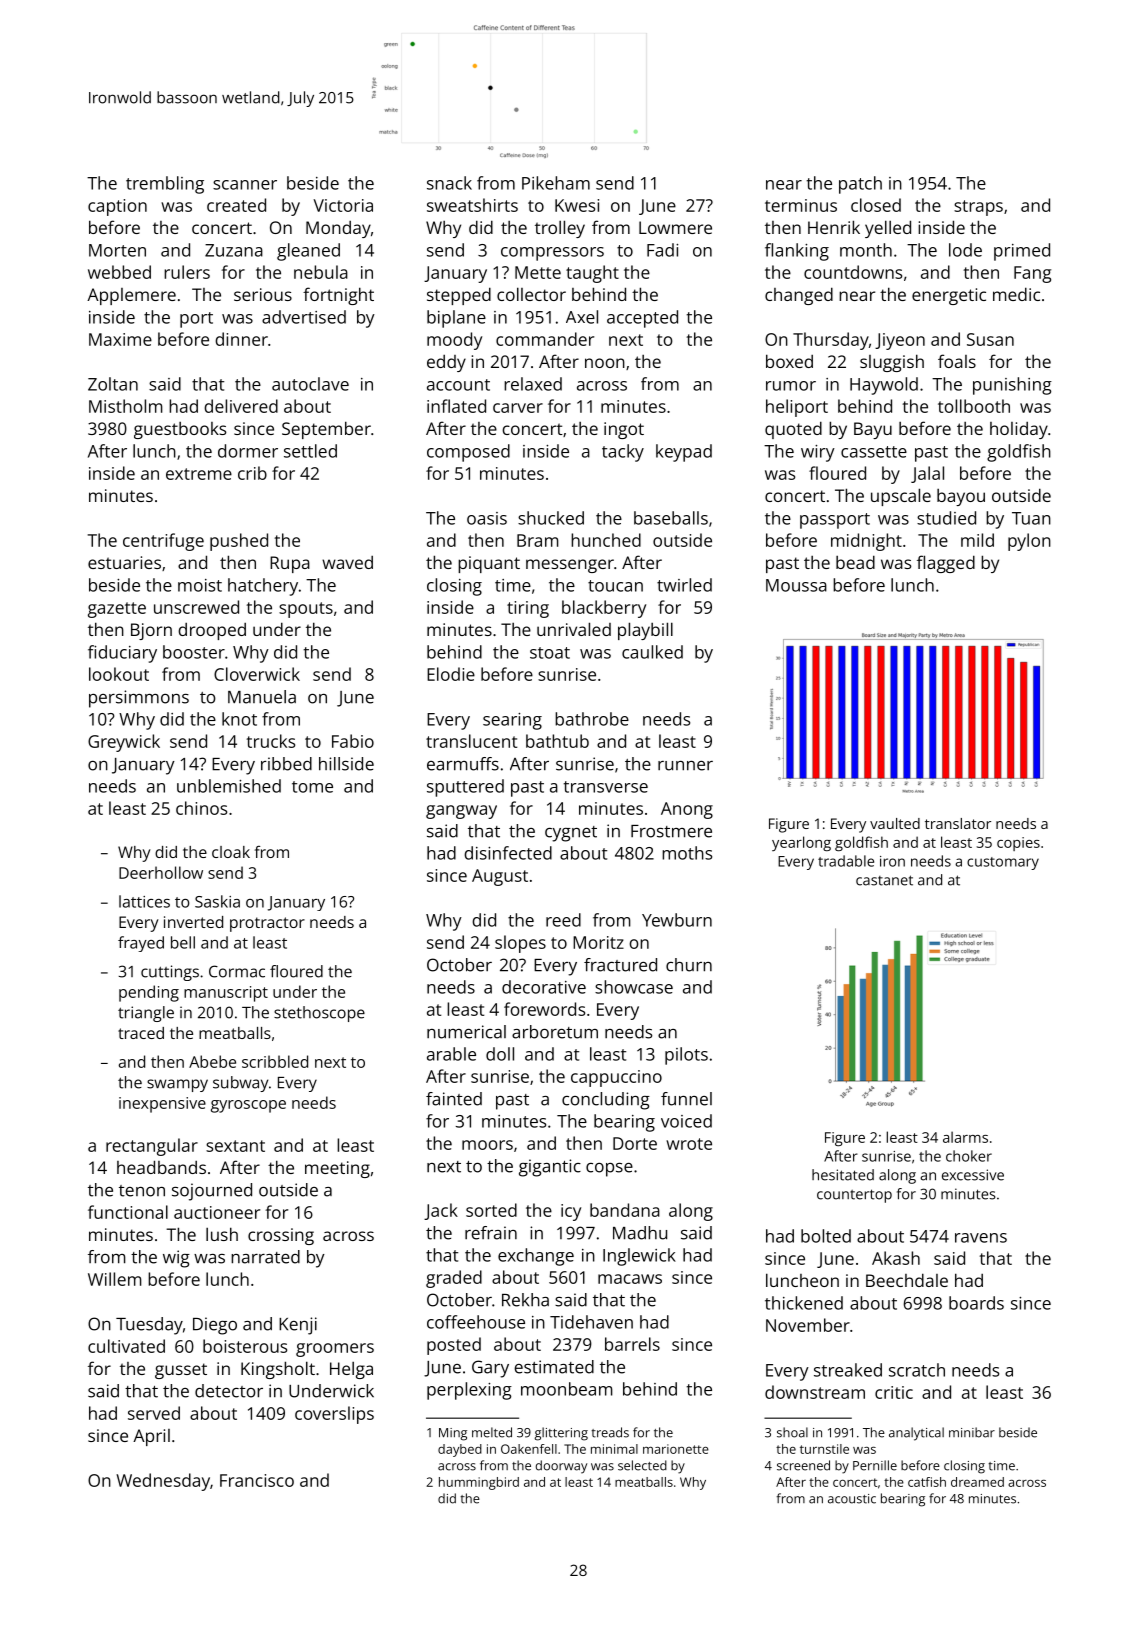 This screenshot has height=1649, width=1139. Describe the element at coordinates (257, 1480) in the screenshot. I see `Francisco` at that location.
